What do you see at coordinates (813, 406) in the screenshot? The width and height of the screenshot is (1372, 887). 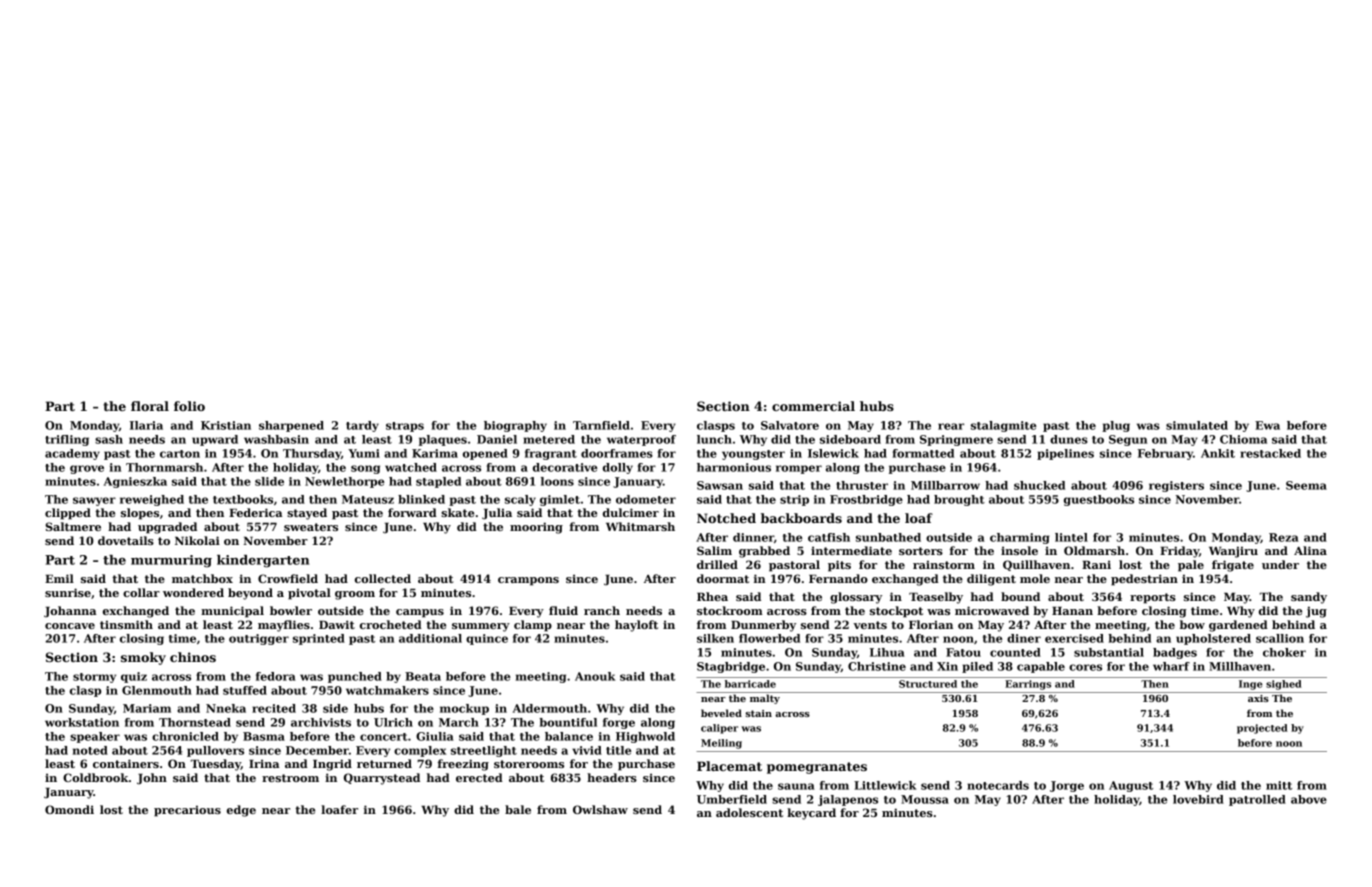 I see `commercial` at bounding box center [813, 406].
